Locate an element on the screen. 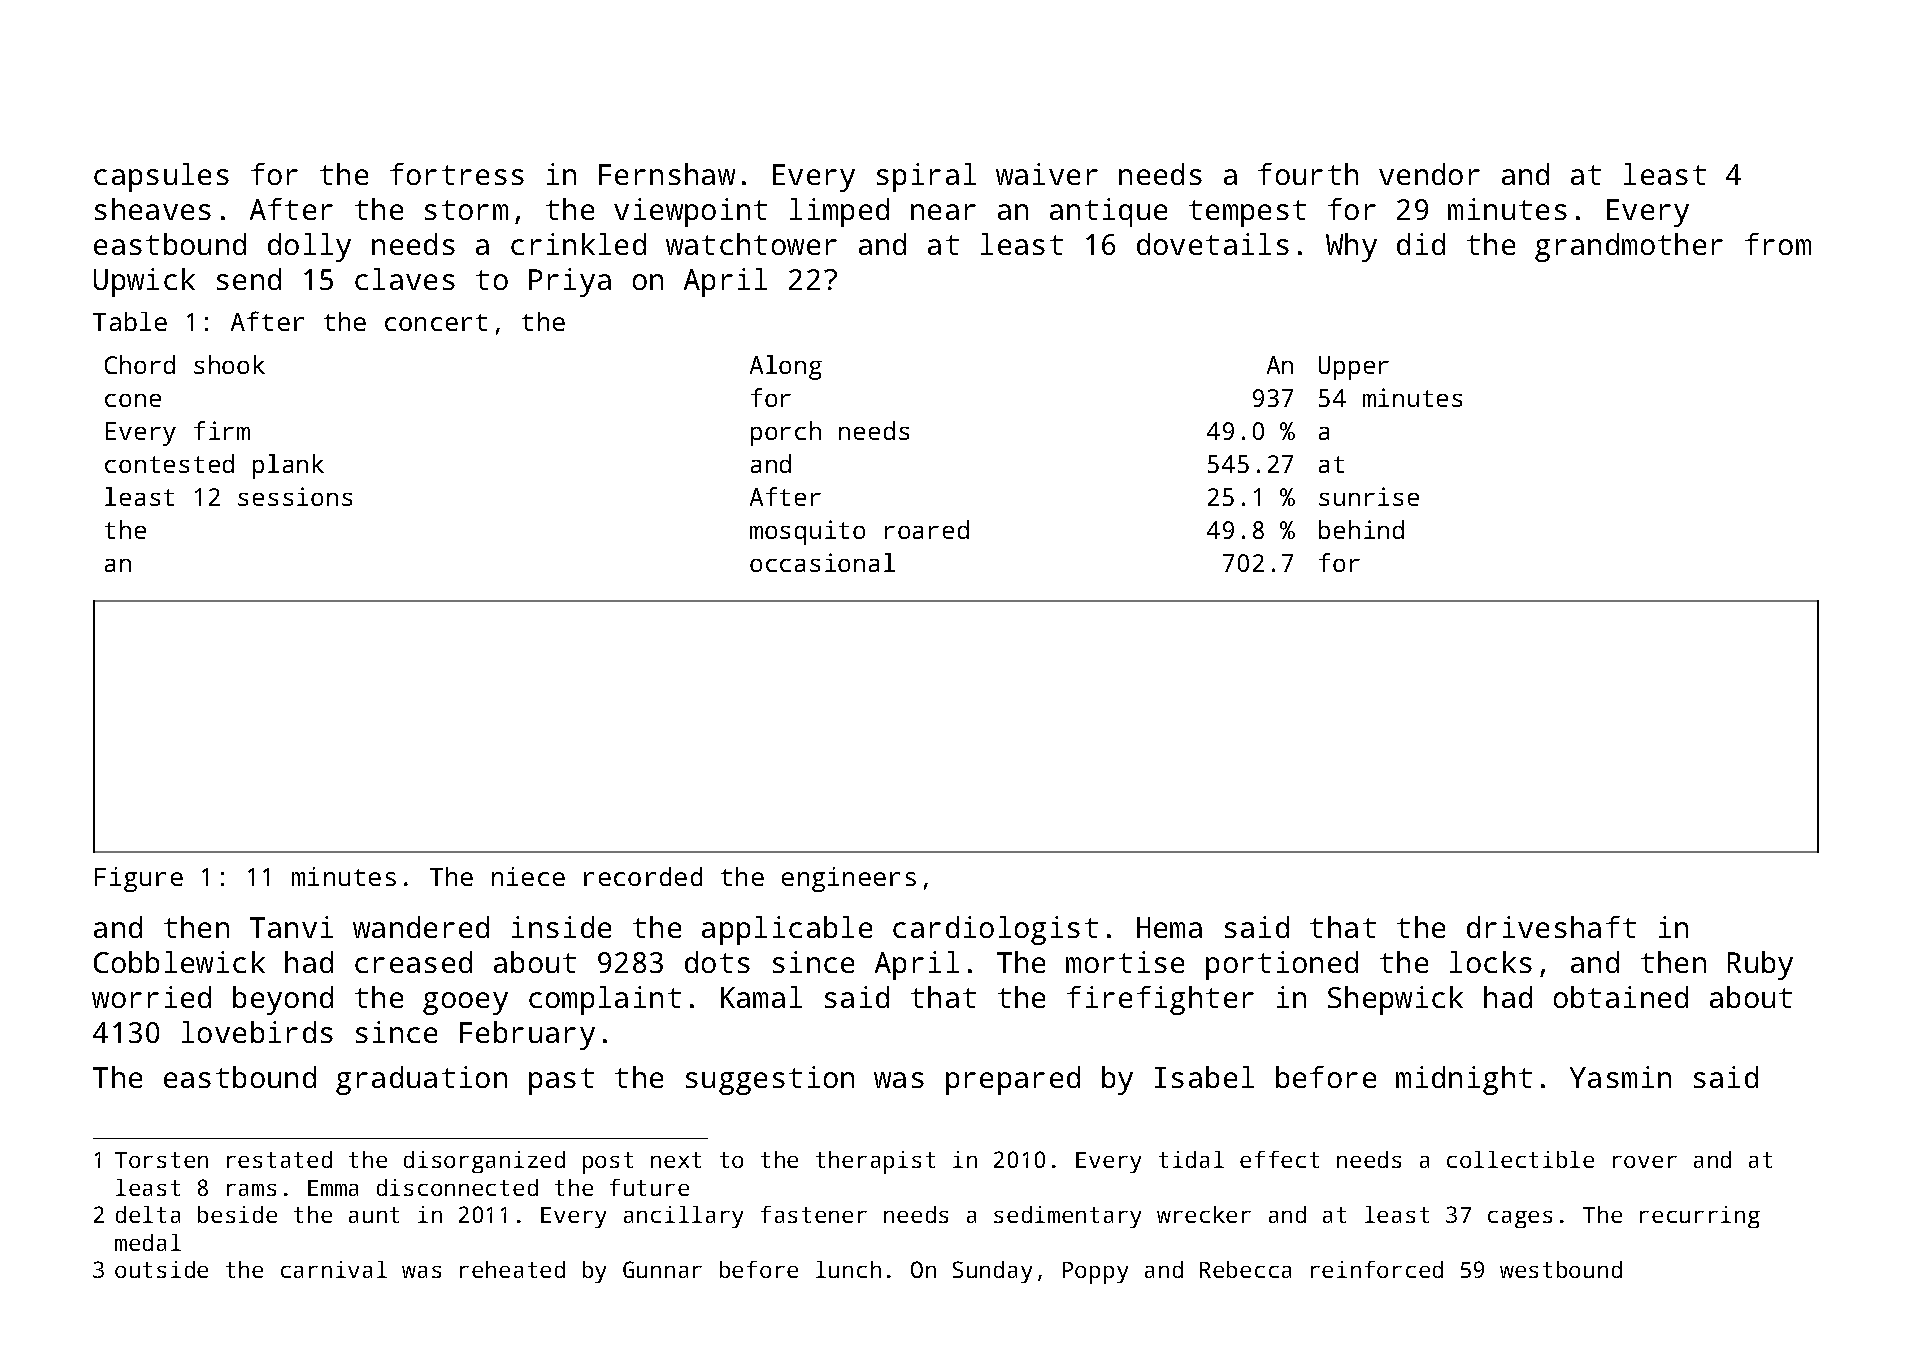 The image size is (1912, 1352). vendor is located at coordinates (1429, 174).
